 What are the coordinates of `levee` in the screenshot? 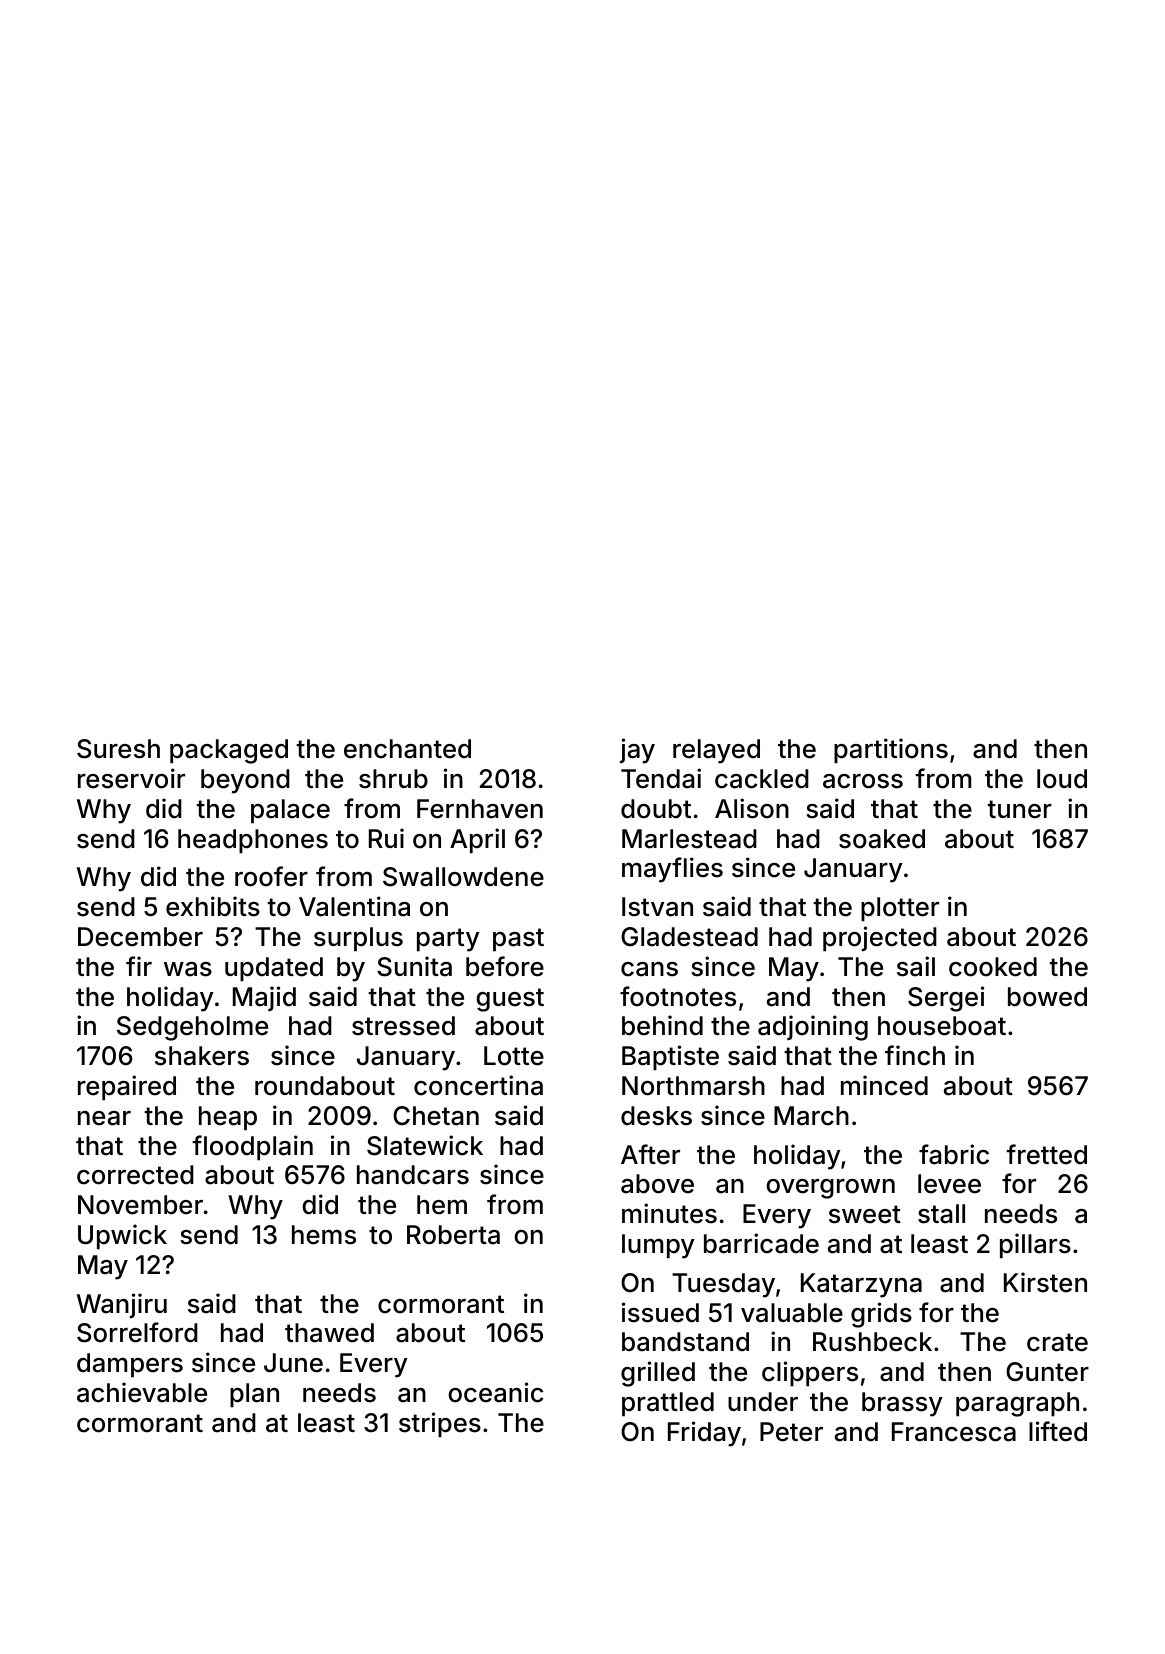 It's located at (949, 1184).
